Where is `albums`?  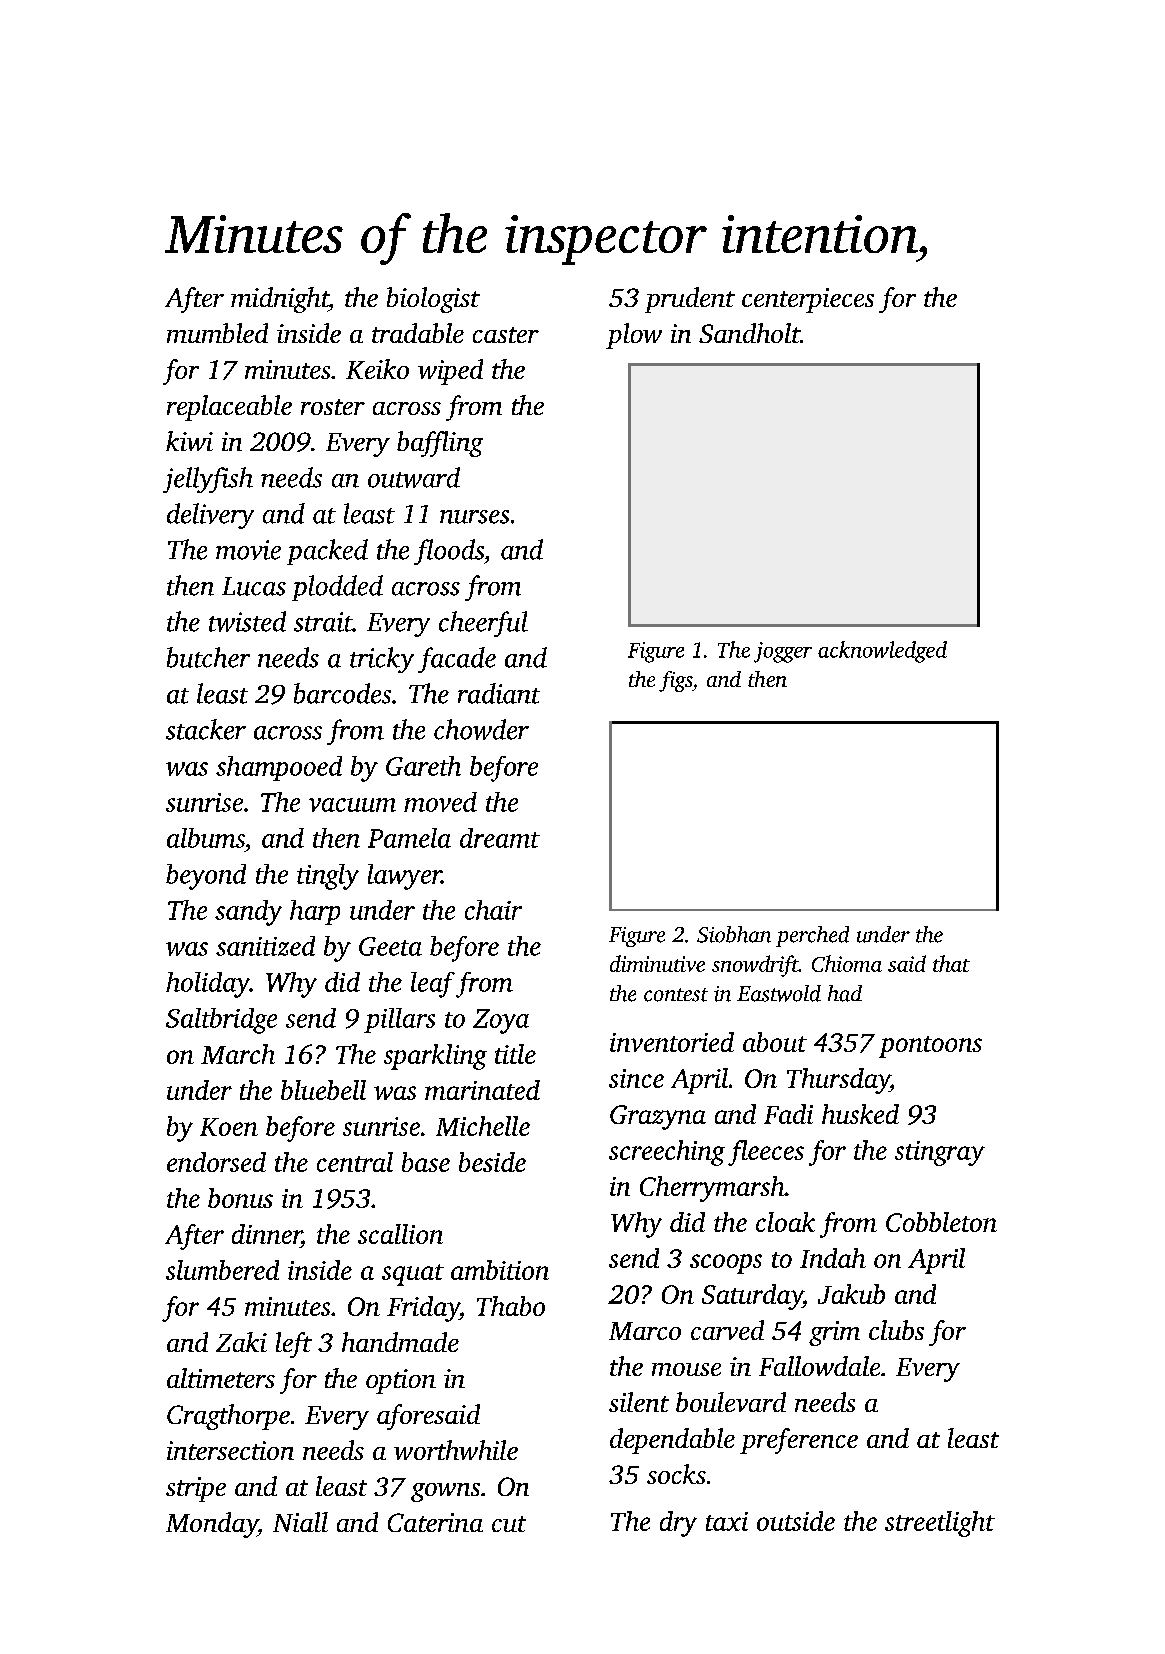
albums is located at coordinates (206, 838).
